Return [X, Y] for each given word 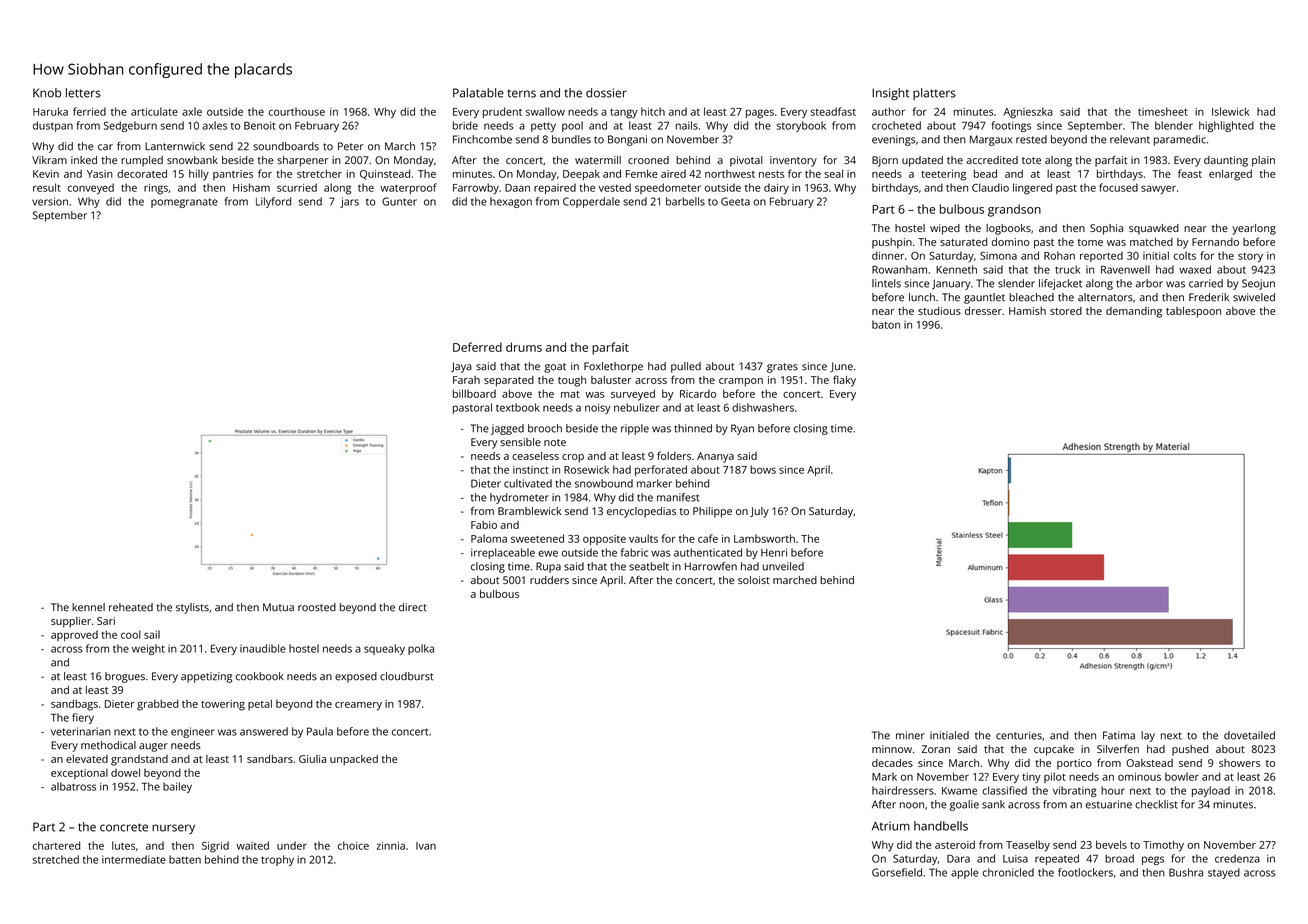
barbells [685, 201]
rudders [549, 580]
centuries [1019, 735]
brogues [125, 677]
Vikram [49, 160]
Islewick [1230, 111]
